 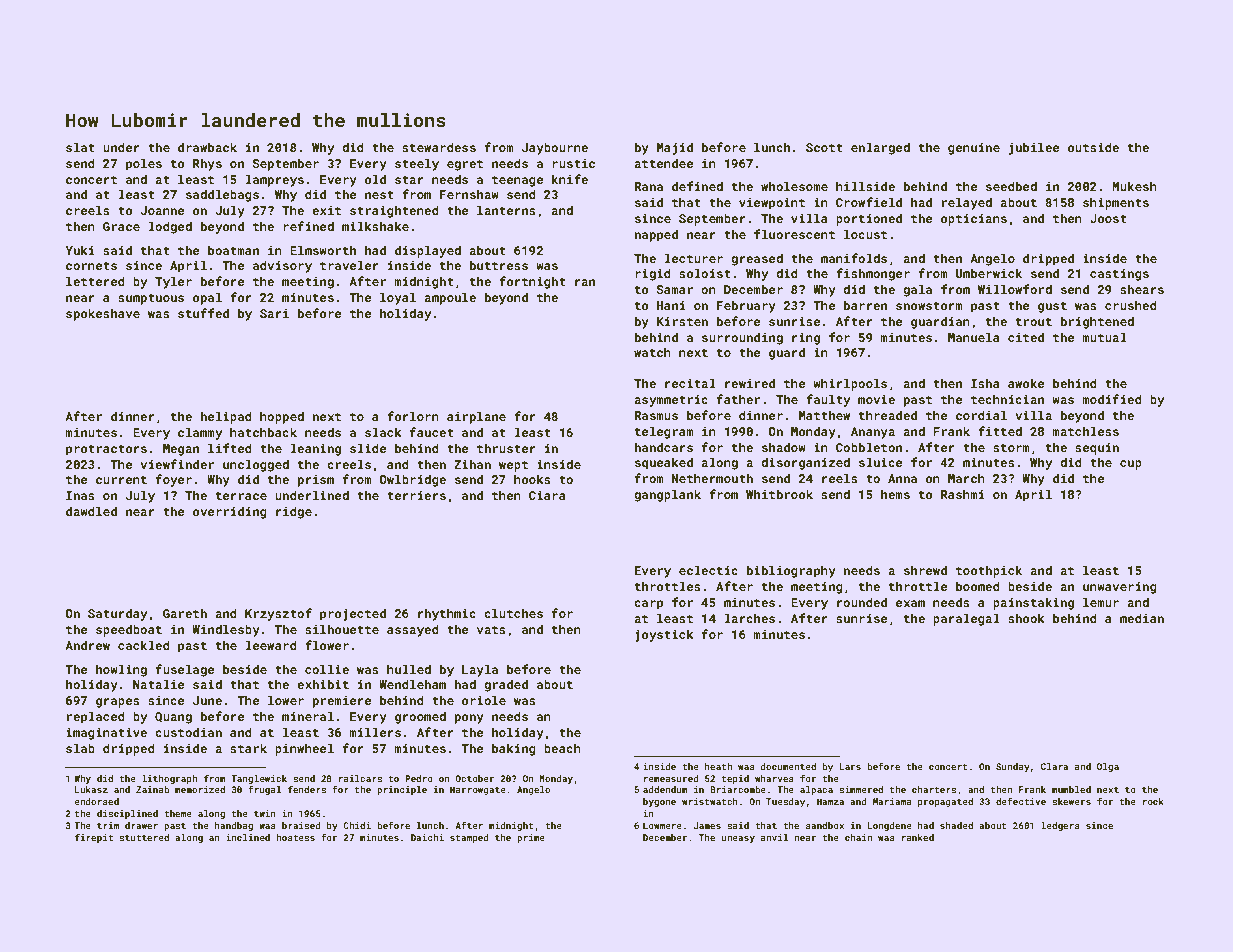 What do you see at coordinates (416, 495) in the page?
I see `terriers` at bounding box center [416, 495].
